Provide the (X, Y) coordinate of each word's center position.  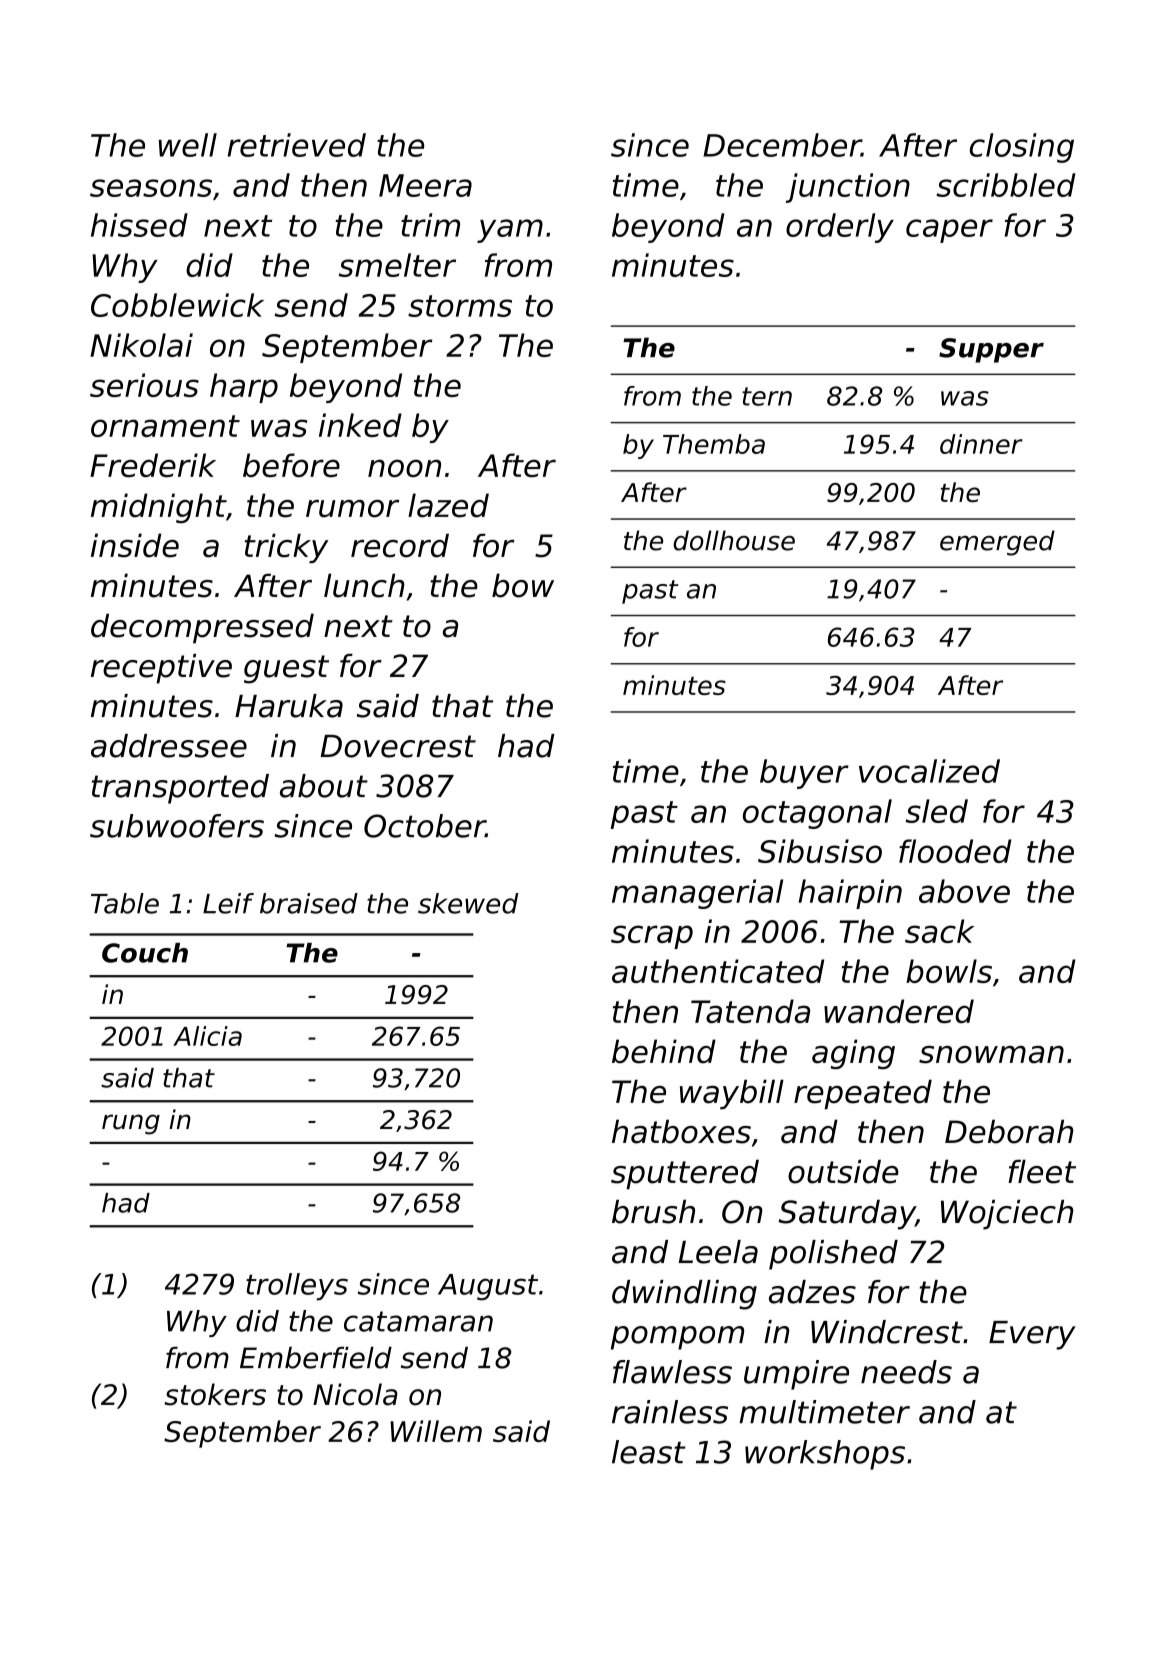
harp (244, 388)
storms (460, 306)
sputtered (685, 1174)
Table (125, 903)
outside (843, 1171)
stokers (215, 1394)
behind (664, 1051)
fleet (1042, 1171)
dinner (981, 444)
